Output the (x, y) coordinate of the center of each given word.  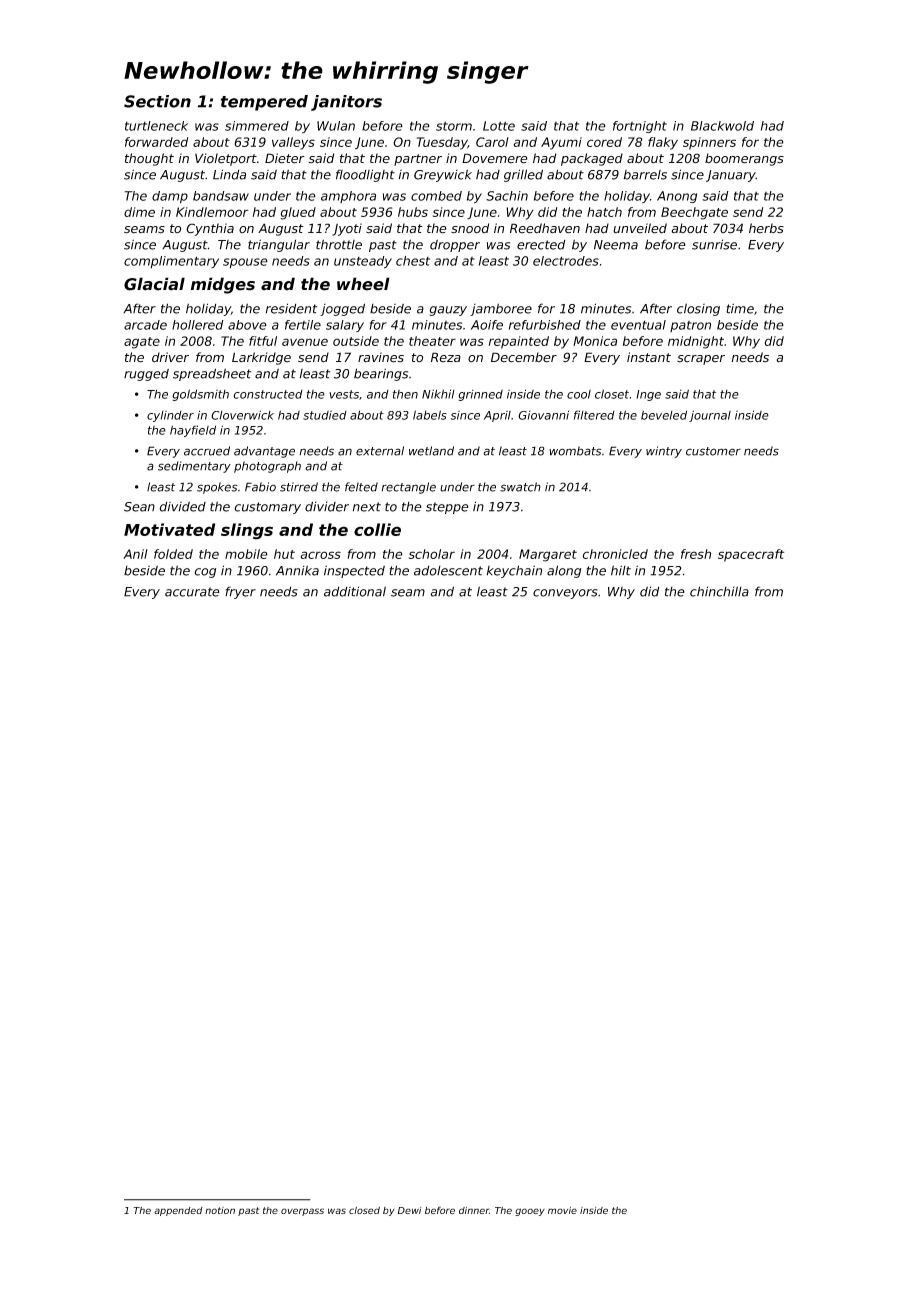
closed (364, 1210)
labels (430, 415)
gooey (530, 1212)
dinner (474, 1210)
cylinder (170, 416)
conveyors (565, 594)
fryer (240, 592)
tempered (264, 103)
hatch (604, 212)
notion (220, 1210)
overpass (302, 1212)
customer (713, 451)
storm (454, 126)
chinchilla (719, 591)
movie (562, 1210)
